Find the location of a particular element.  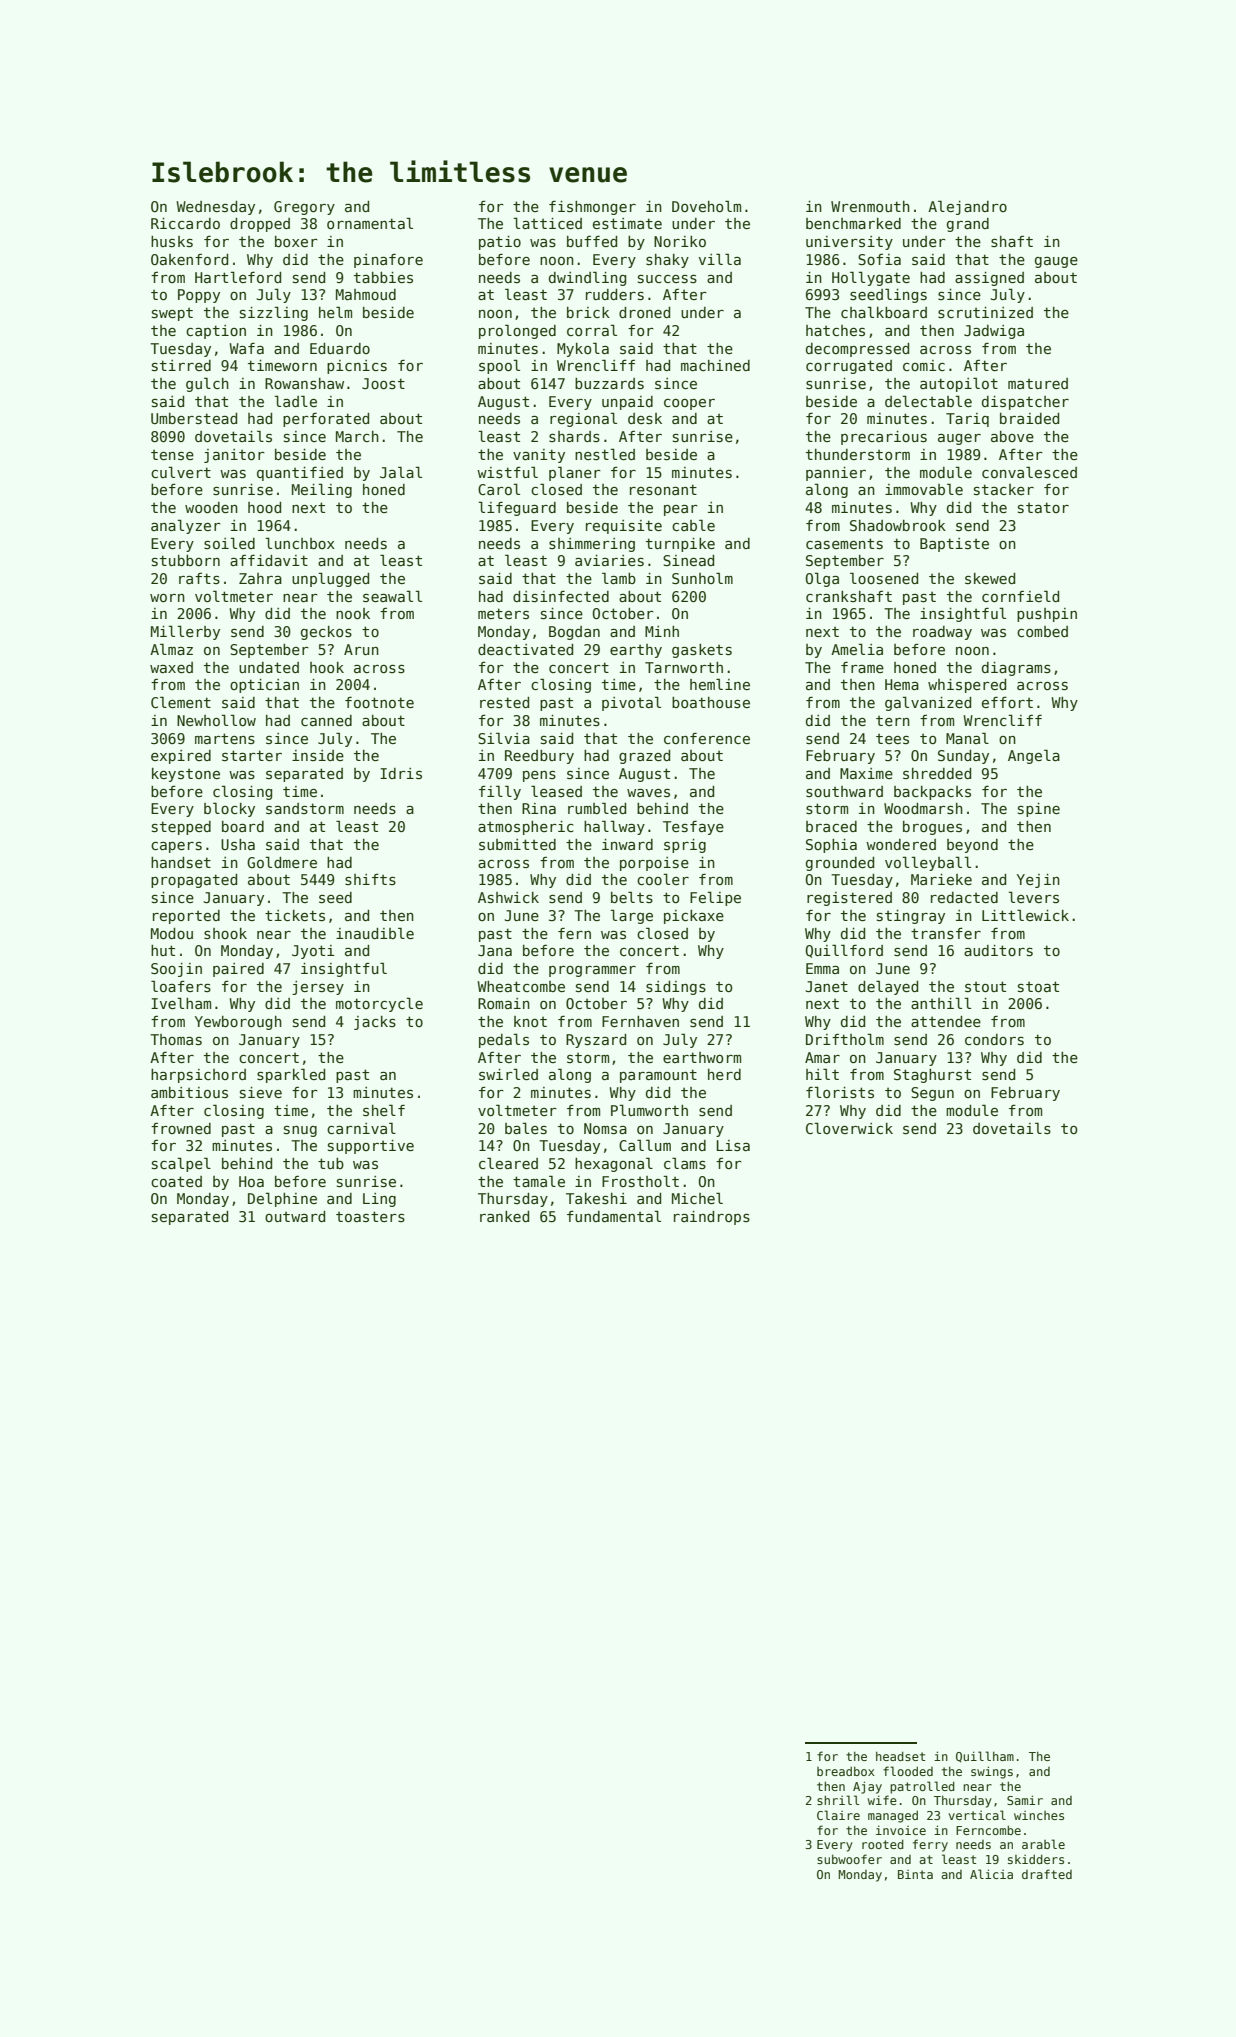

pannier is located at coordinates (836, 474).
